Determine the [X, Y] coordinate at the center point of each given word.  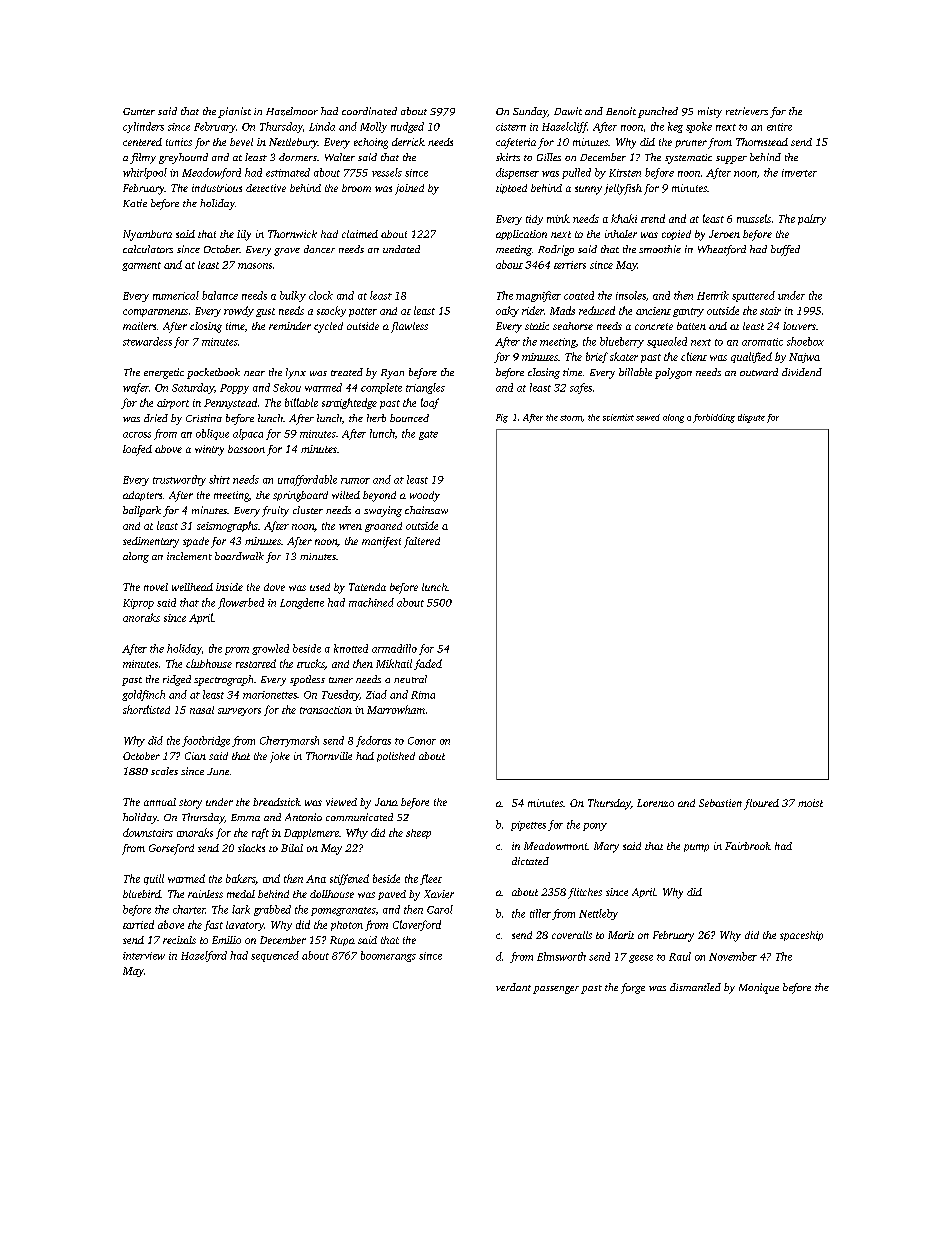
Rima [423, 695]
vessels [387, 172]
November [733, 956]
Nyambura [147, 235]
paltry [812, 219]
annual [160, 802]
